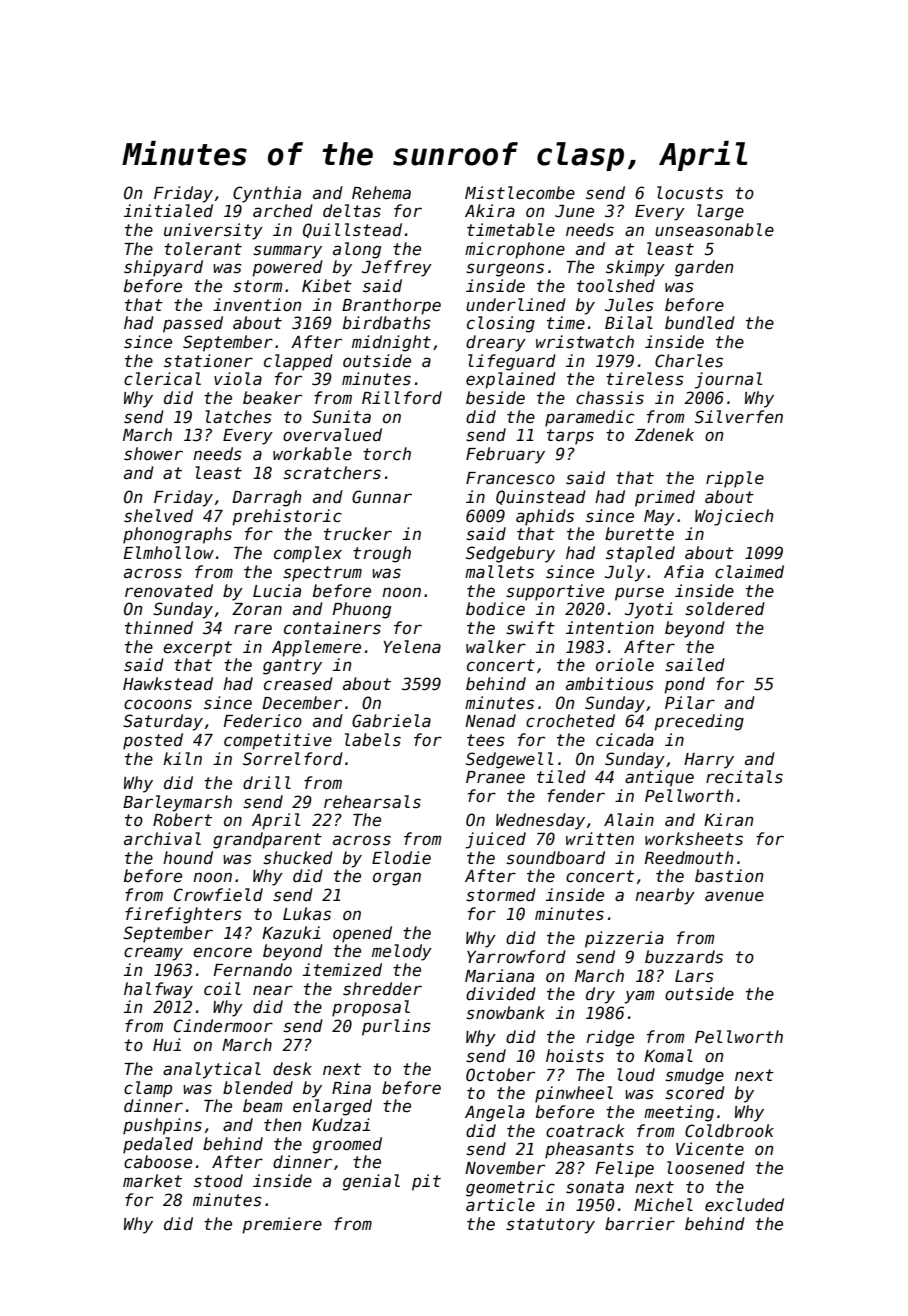 This document has height=1316, width=908. Describe the element at coordinates (664, 435) in the document. I see `Zdenek` at that location.
